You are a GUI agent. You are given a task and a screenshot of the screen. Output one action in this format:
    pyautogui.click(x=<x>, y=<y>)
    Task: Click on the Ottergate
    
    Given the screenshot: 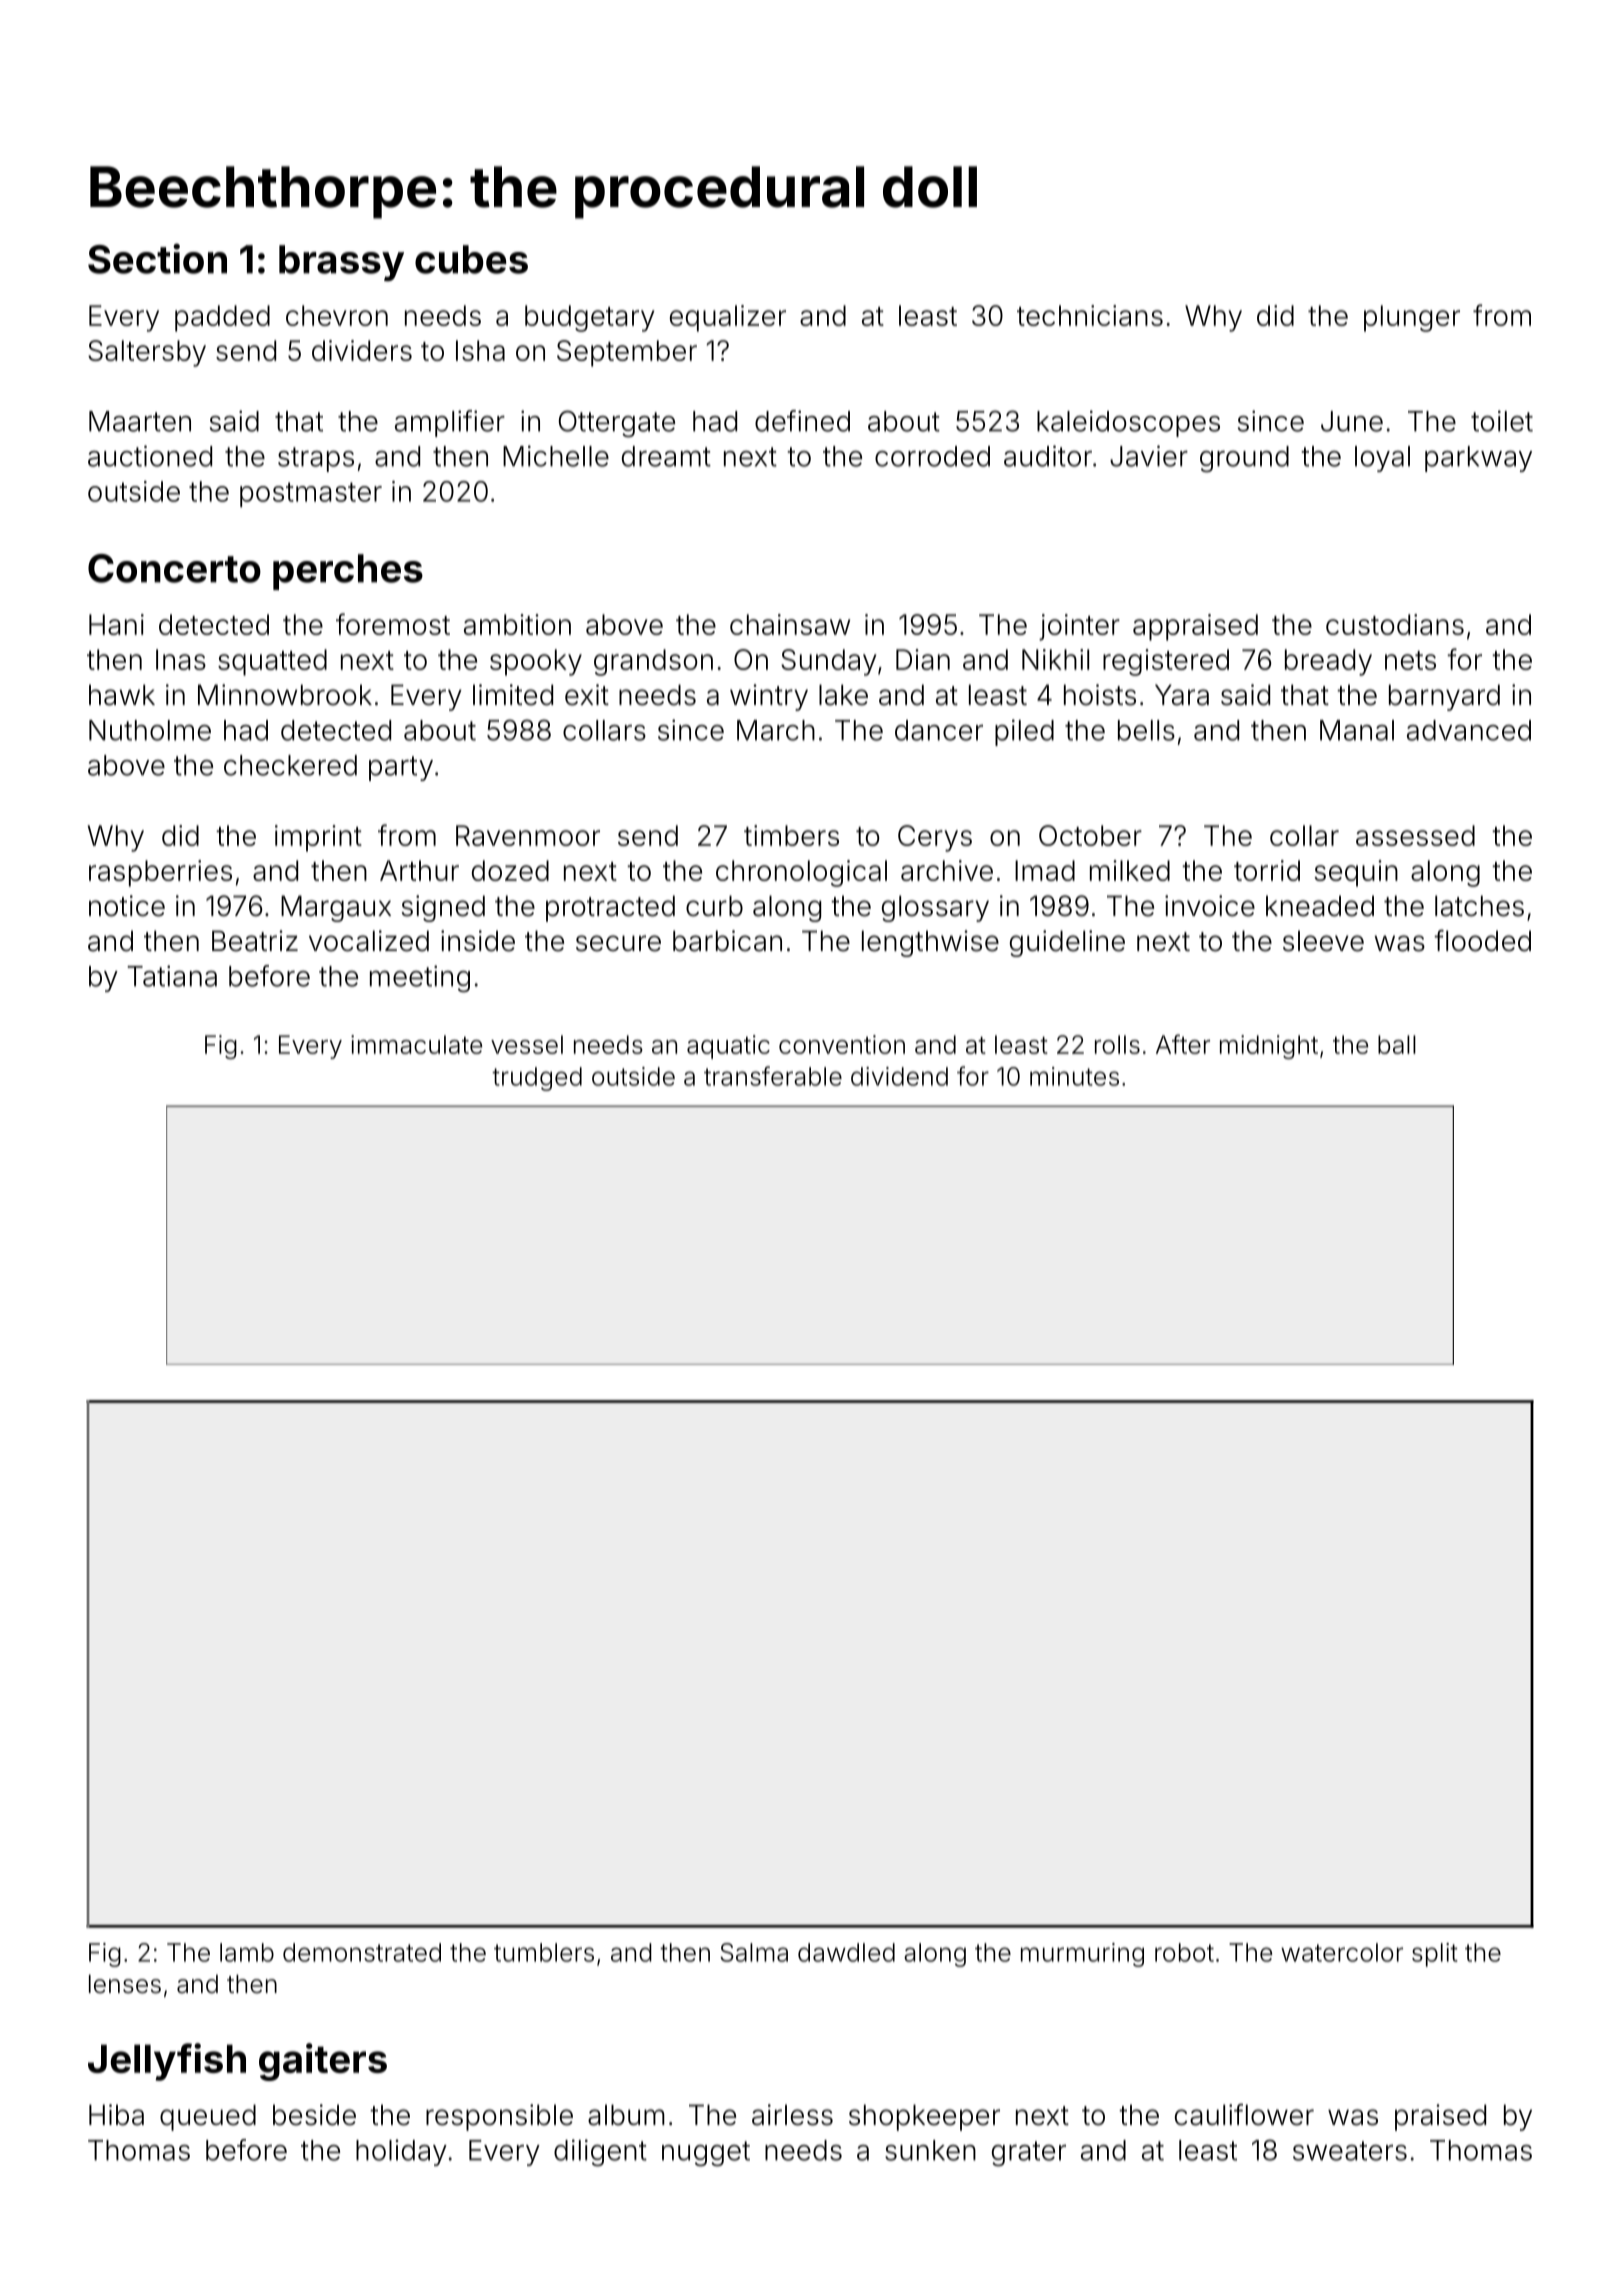 What is the action you would take?
    pyautogui.click(x=617, y=424)
